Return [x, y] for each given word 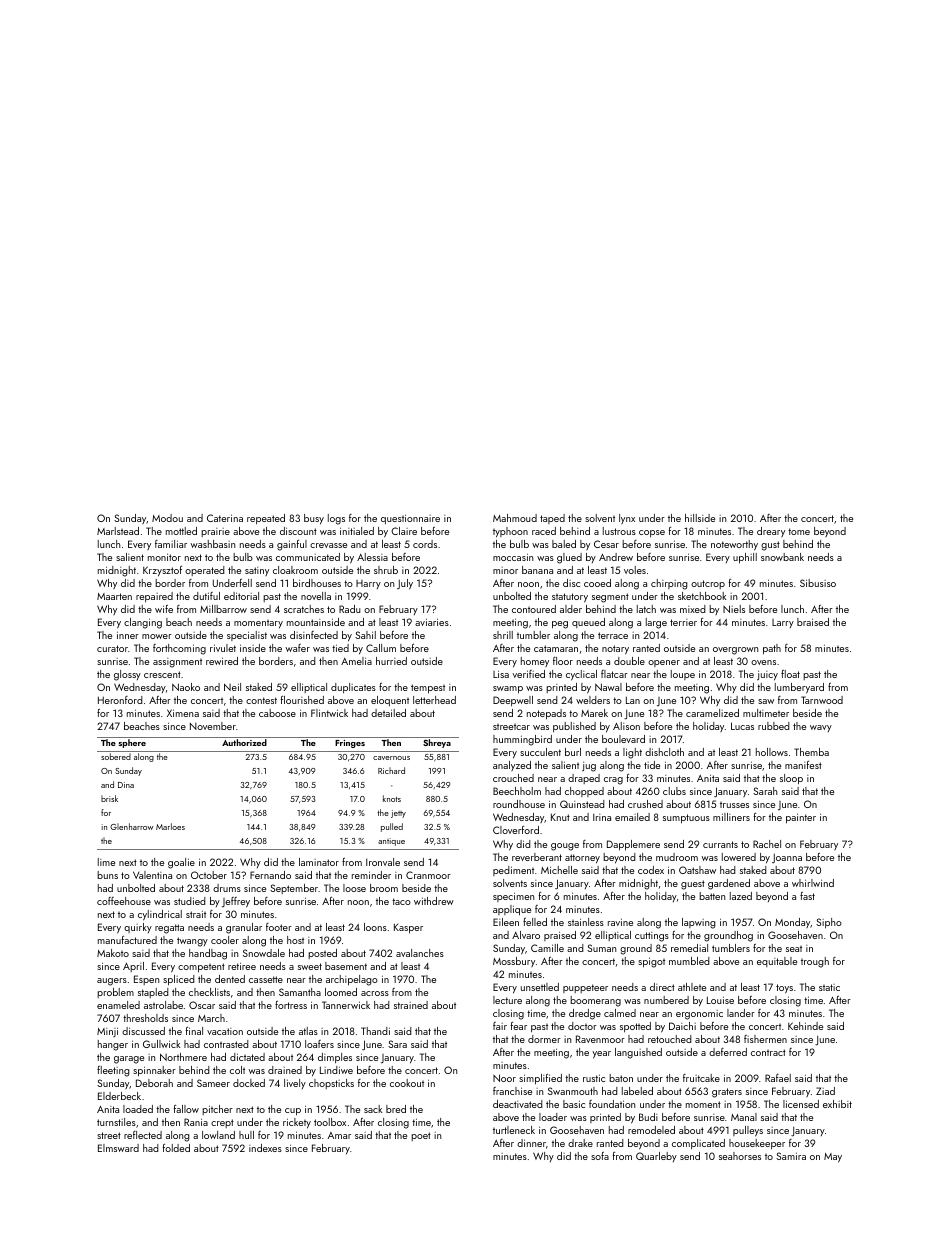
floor [563, 661]
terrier [683, 622]
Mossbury [514, 962]
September [294, 889]
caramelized [712, 713]
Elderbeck [119, 1096]
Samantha [300, 992]
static [829, 987]
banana [537, 570]
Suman [601, 948]
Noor [504, 1078]
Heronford [120, 700]
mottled [181, 531]
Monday [792, 923]
